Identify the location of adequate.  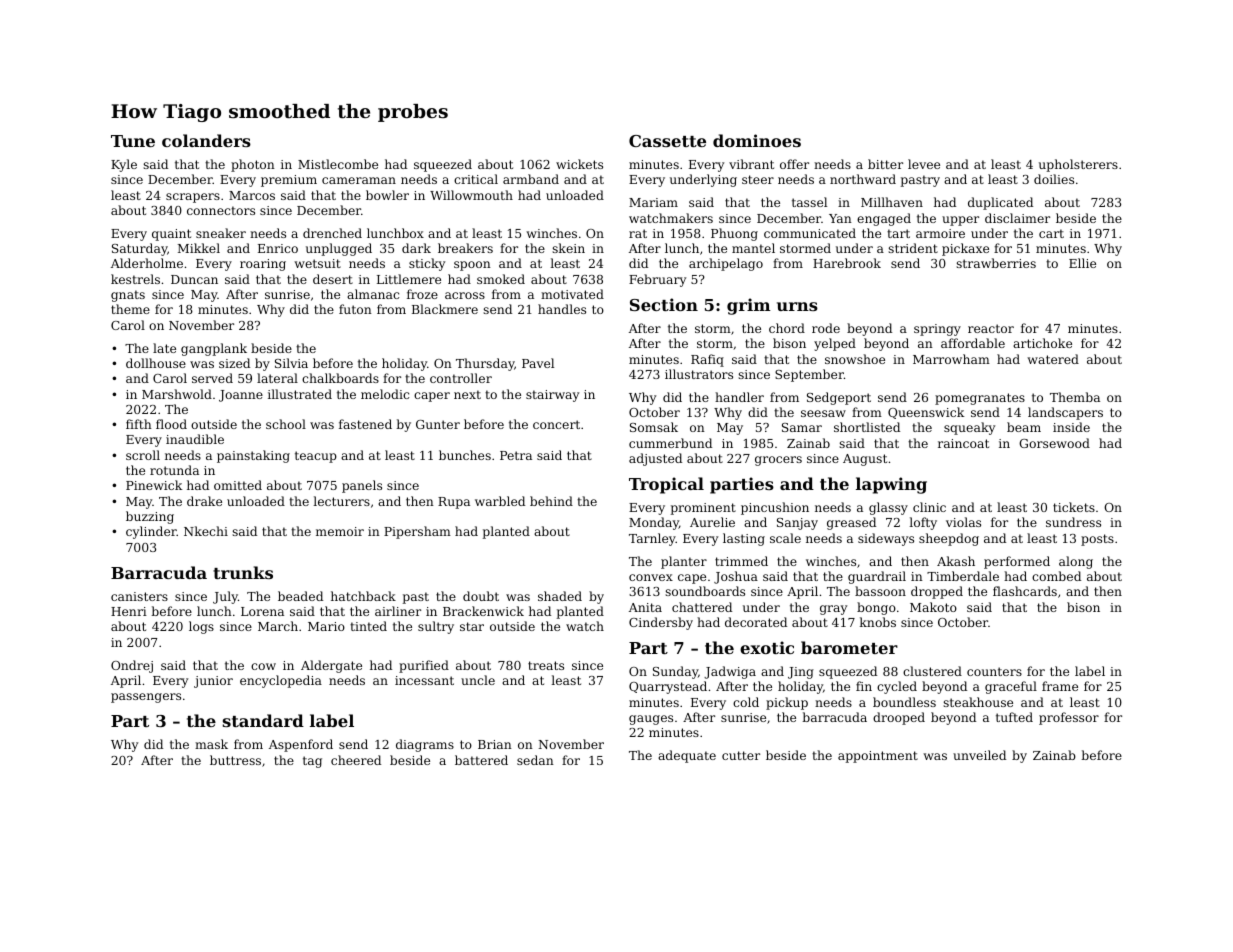
(687, 756).
